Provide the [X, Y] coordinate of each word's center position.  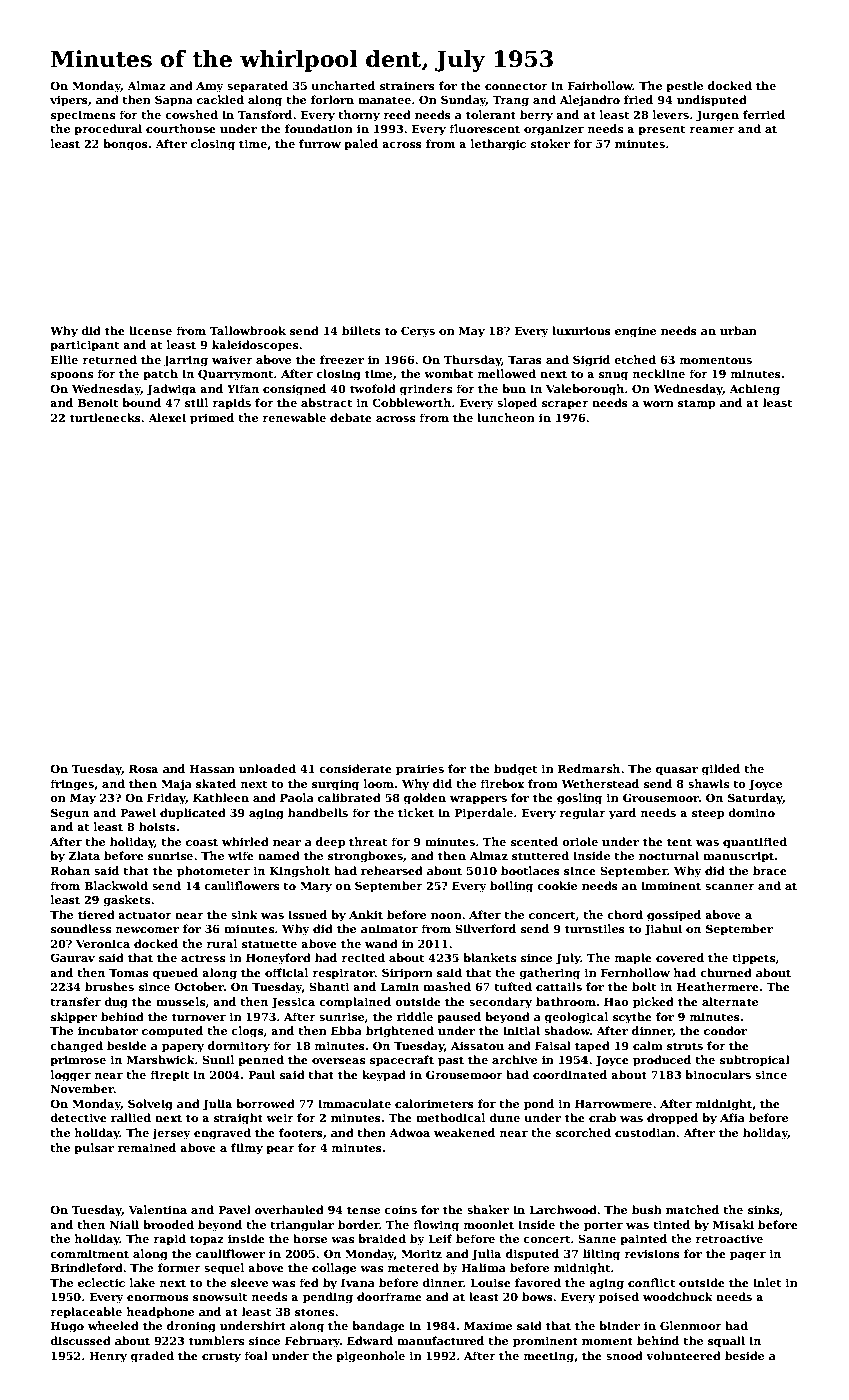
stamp [697, 404]
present [661, 130]
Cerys [418, 332]
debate [351, 417]
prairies [420, 770]
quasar [677, 771]
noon [446, 916]
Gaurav [72, 957]
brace [770, 870]
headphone [160, 1313]
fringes [72, 785]
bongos [125, 145]
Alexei [167, 417]
